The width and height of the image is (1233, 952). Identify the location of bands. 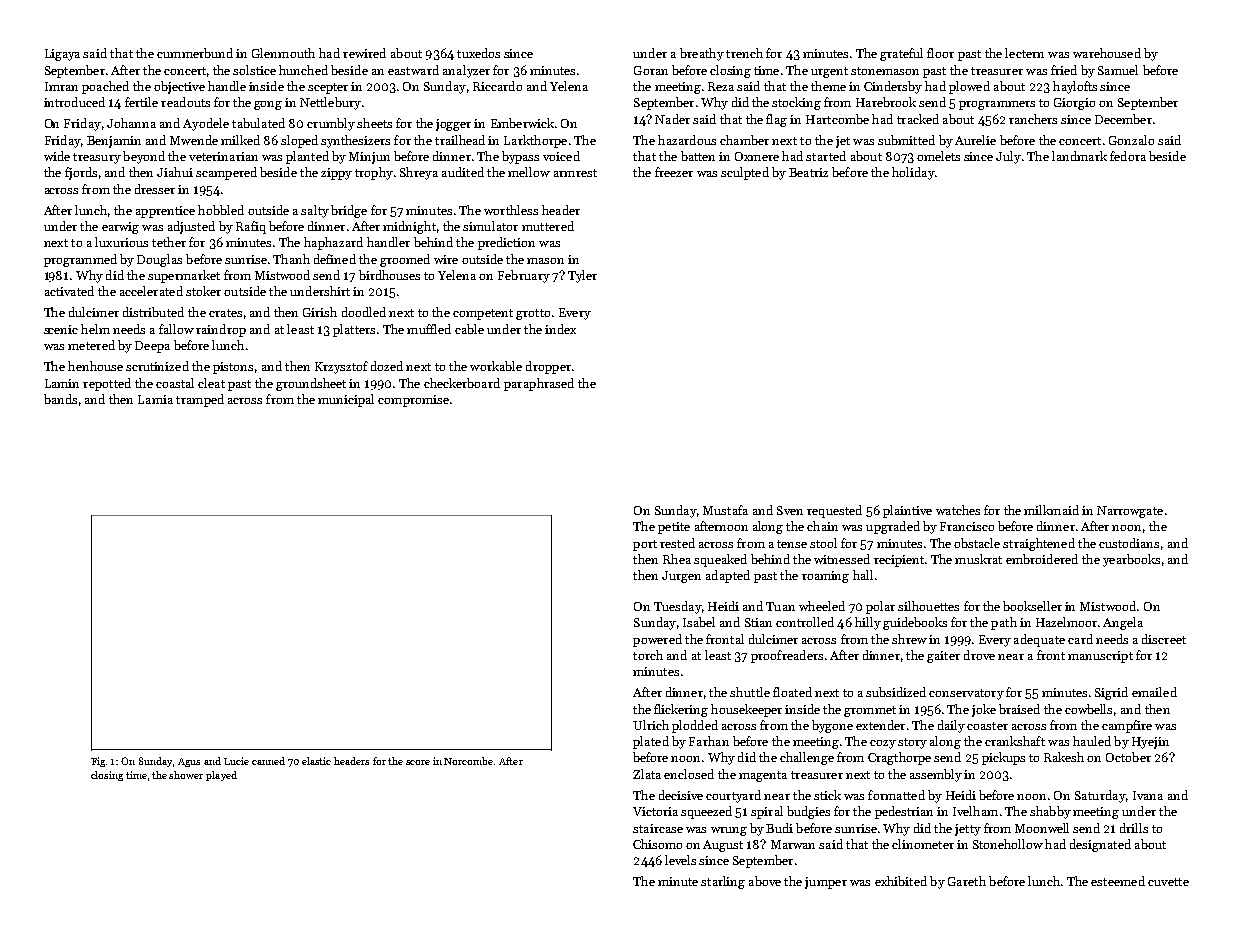
(60, 399).
